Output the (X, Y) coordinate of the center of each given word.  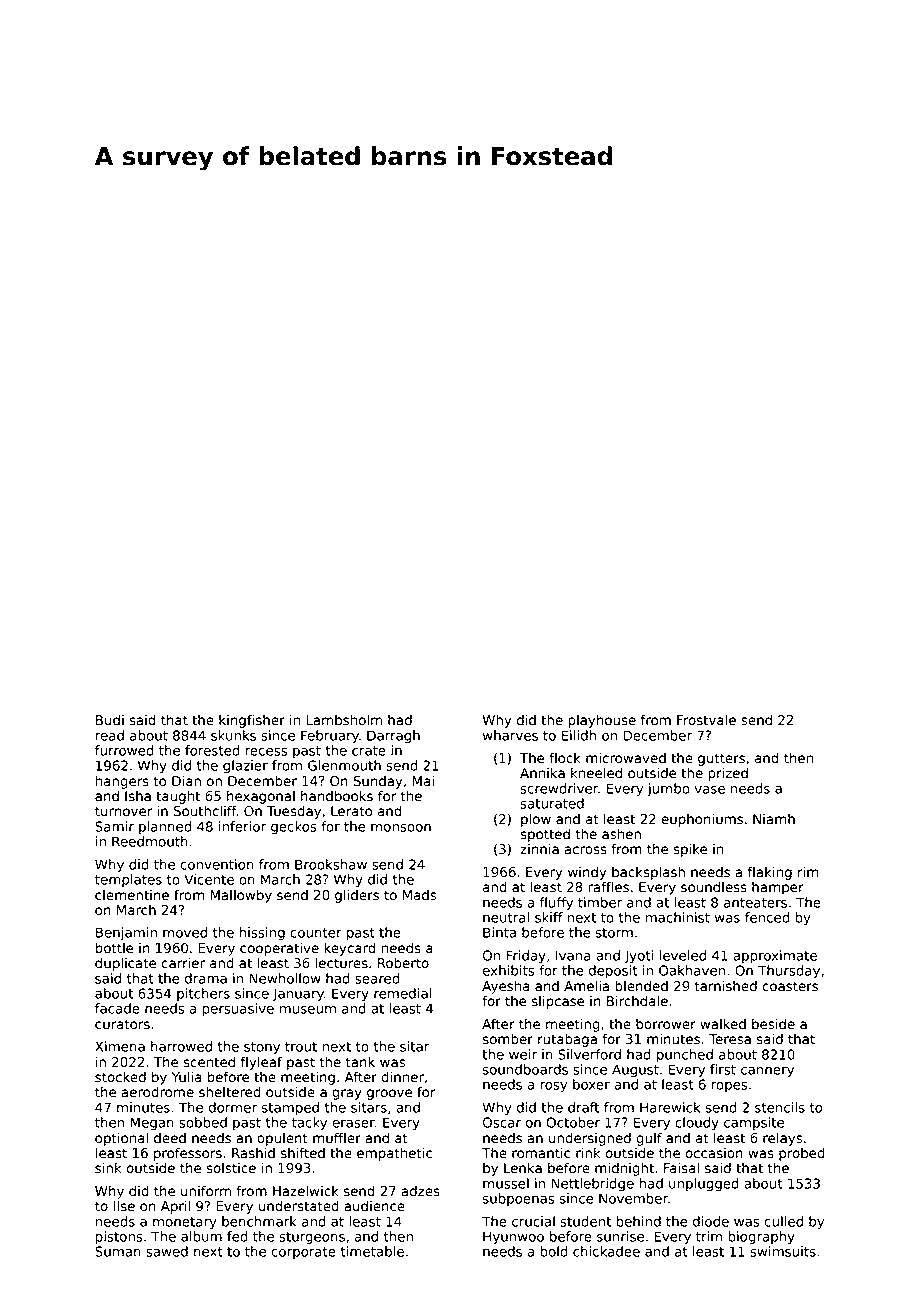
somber (508, 1039)
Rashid (253, 1153)
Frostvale (706, 720)
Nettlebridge (592, 1185)
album (201, 1236)
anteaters (755, 903)
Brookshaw (331, 864)
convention (217, 864)
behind (639, 1221)
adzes (421, 1191)
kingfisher (252, 721)
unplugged (704, 1185)
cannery (767, 1072)
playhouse (602, 721)
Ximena (120, 1046)
